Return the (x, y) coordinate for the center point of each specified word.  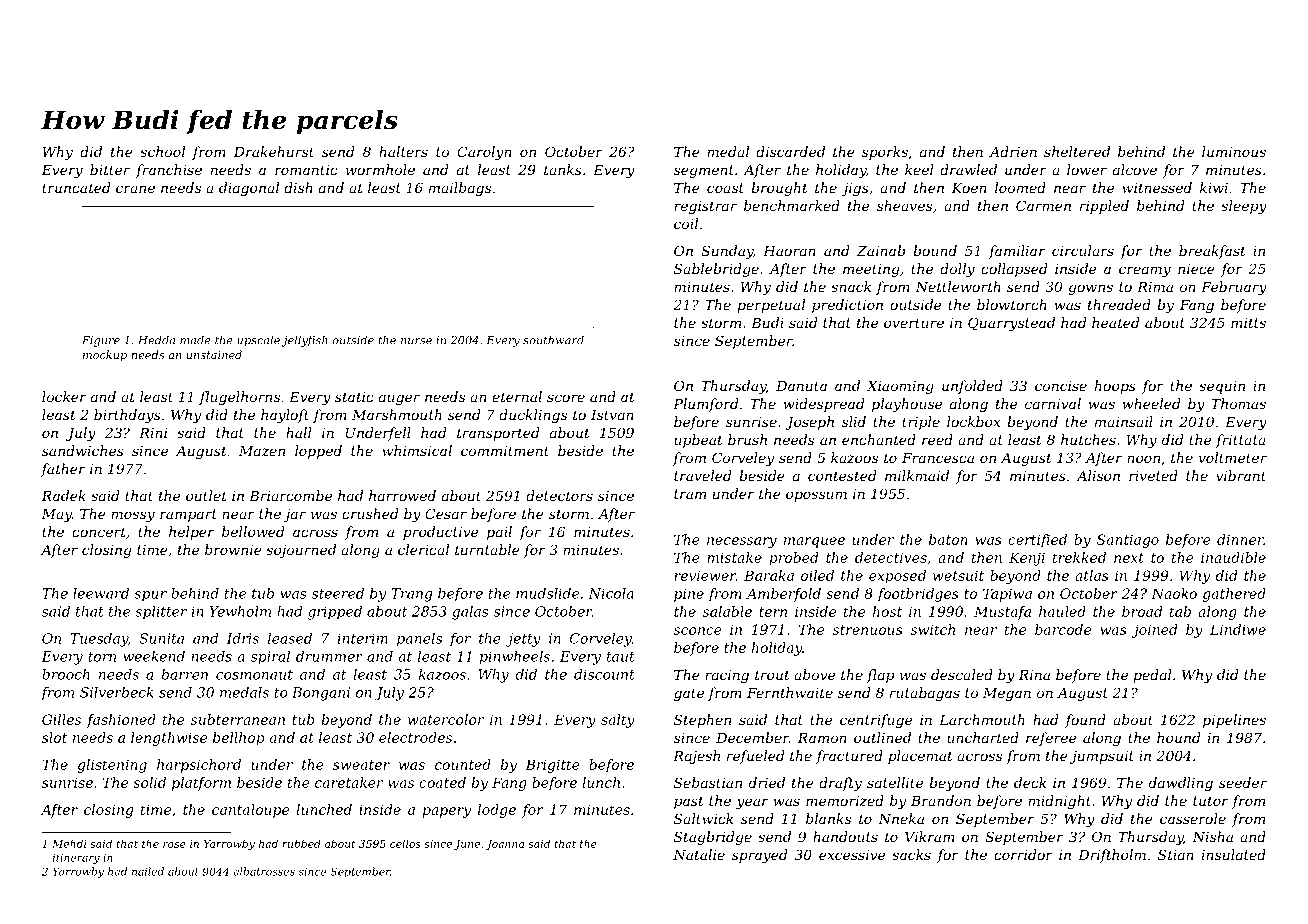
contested (842, 475)
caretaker (349, 782)
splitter (161, 613)
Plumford (705, 405)
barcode (1063, 629)
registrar (705, 207)
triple (921, 423)
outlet (206, 495)
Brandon (941, 800)
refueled (755, 757)
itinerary (76, 859)
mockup (105, 355)
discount (604, 674)
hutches (1088, 439)
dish (298, 187)
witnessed (1157, 187)
